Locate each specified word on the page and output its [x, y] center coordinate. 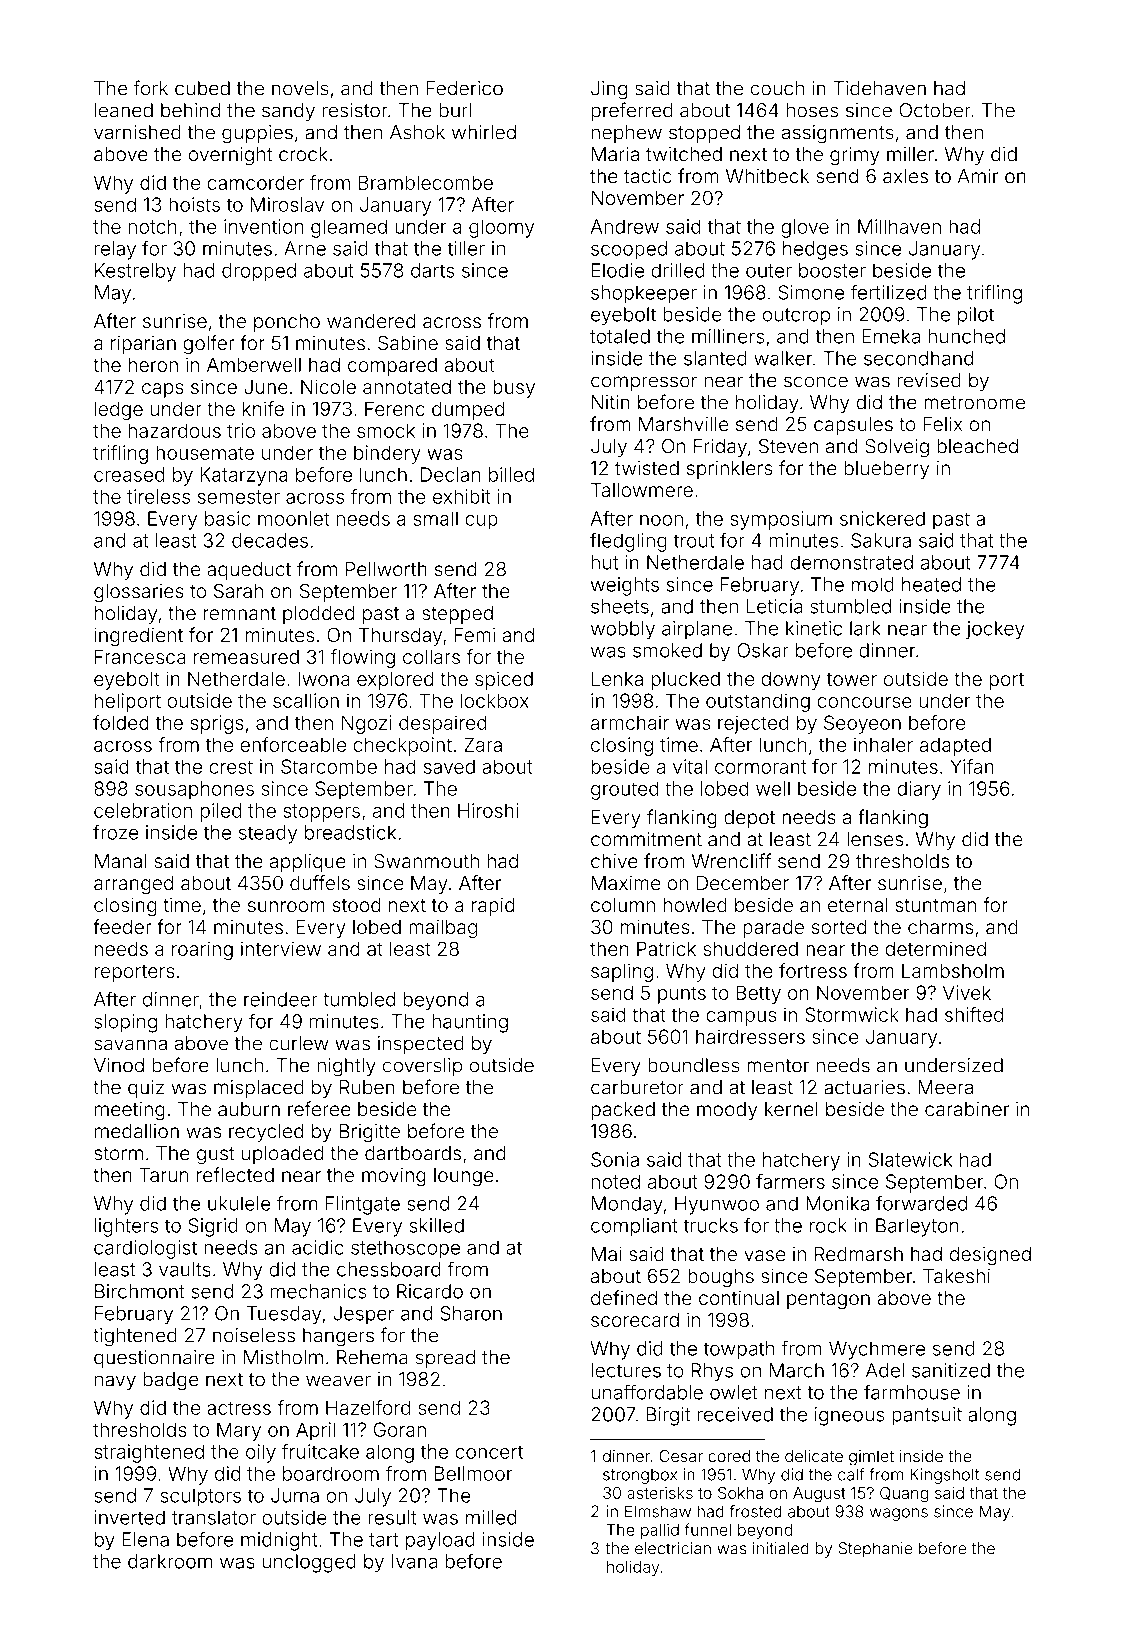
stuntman [935, 905]
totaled [620, 336]
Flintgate [363, 1205]
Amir [978, 176]
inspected [421, 1045]
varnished [137, 132]
